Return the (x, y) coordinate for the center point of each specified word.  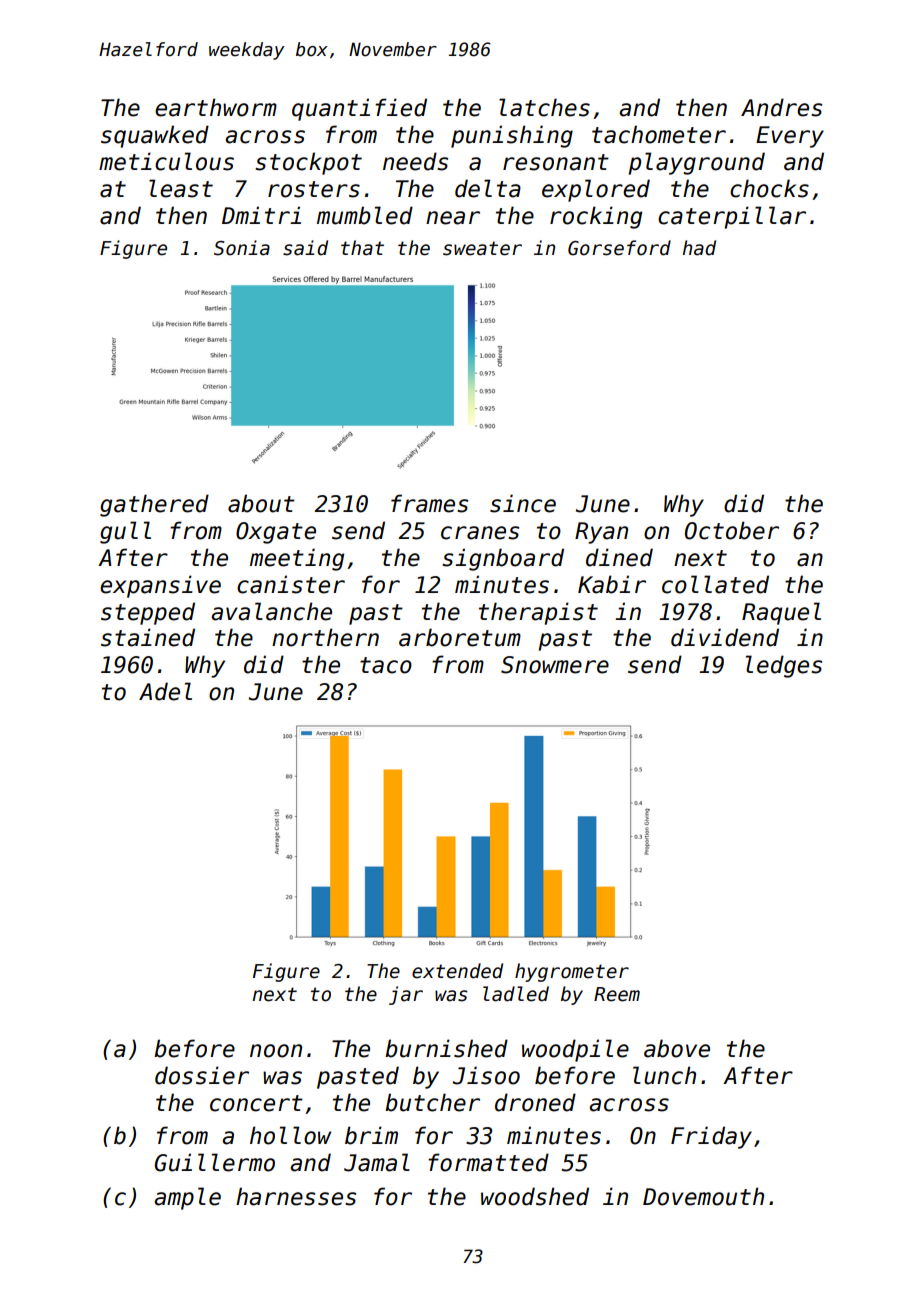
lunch (664, 1075)
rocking (596, 217)
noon (276, 1051)
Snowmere (555, 665)
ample (187, 1198)
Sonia (242, 248)
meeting (297, 559)
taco (386, 665)
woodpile (575, 1050)
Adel (165, 691)
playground (697, 163)
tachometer (659, 134)
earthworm (216, 107)
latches (544, 107)
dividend (725, 637)
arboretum (460, 637)
